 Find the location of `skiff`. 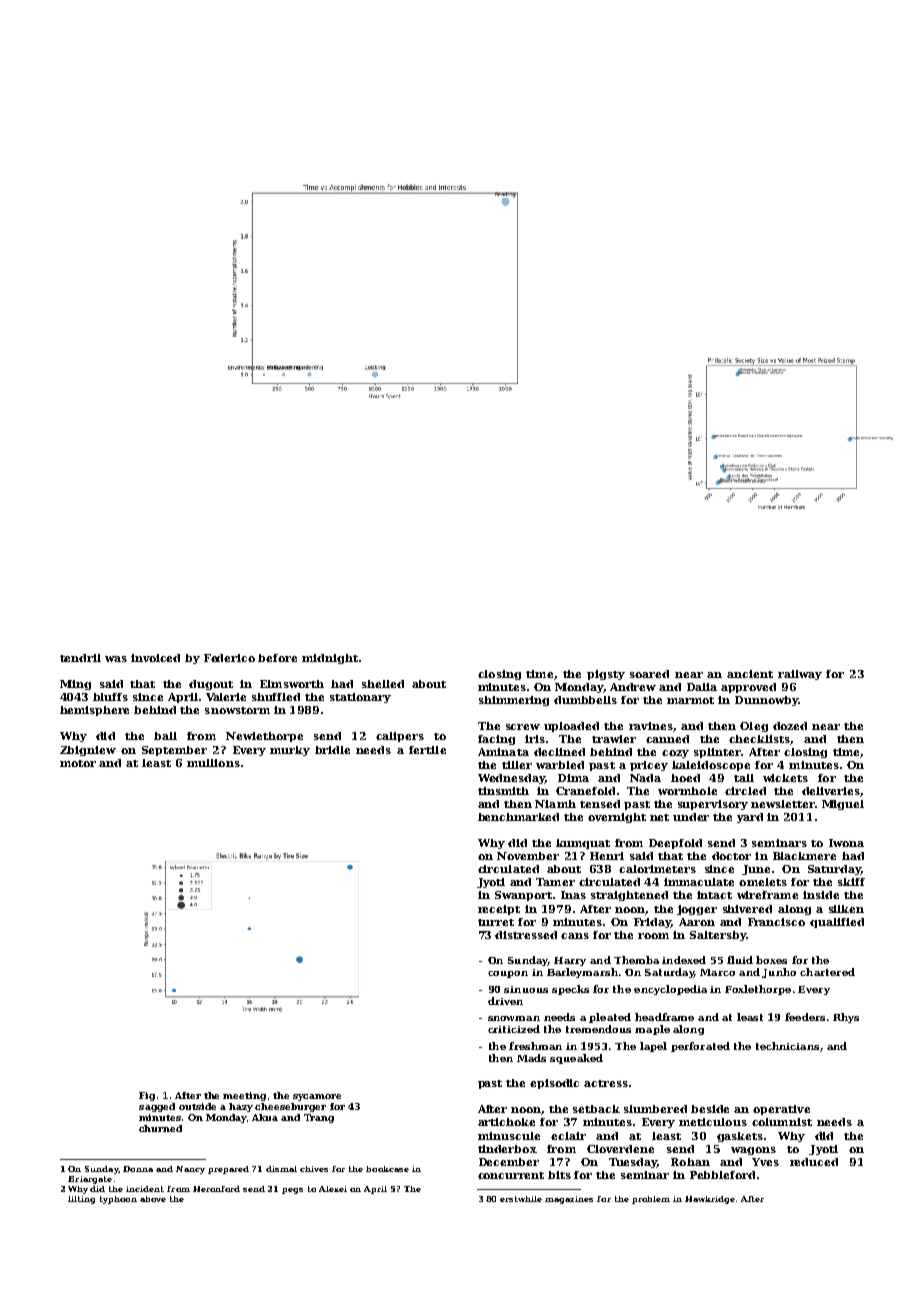

skiff is located at coordinates (851, 882).
